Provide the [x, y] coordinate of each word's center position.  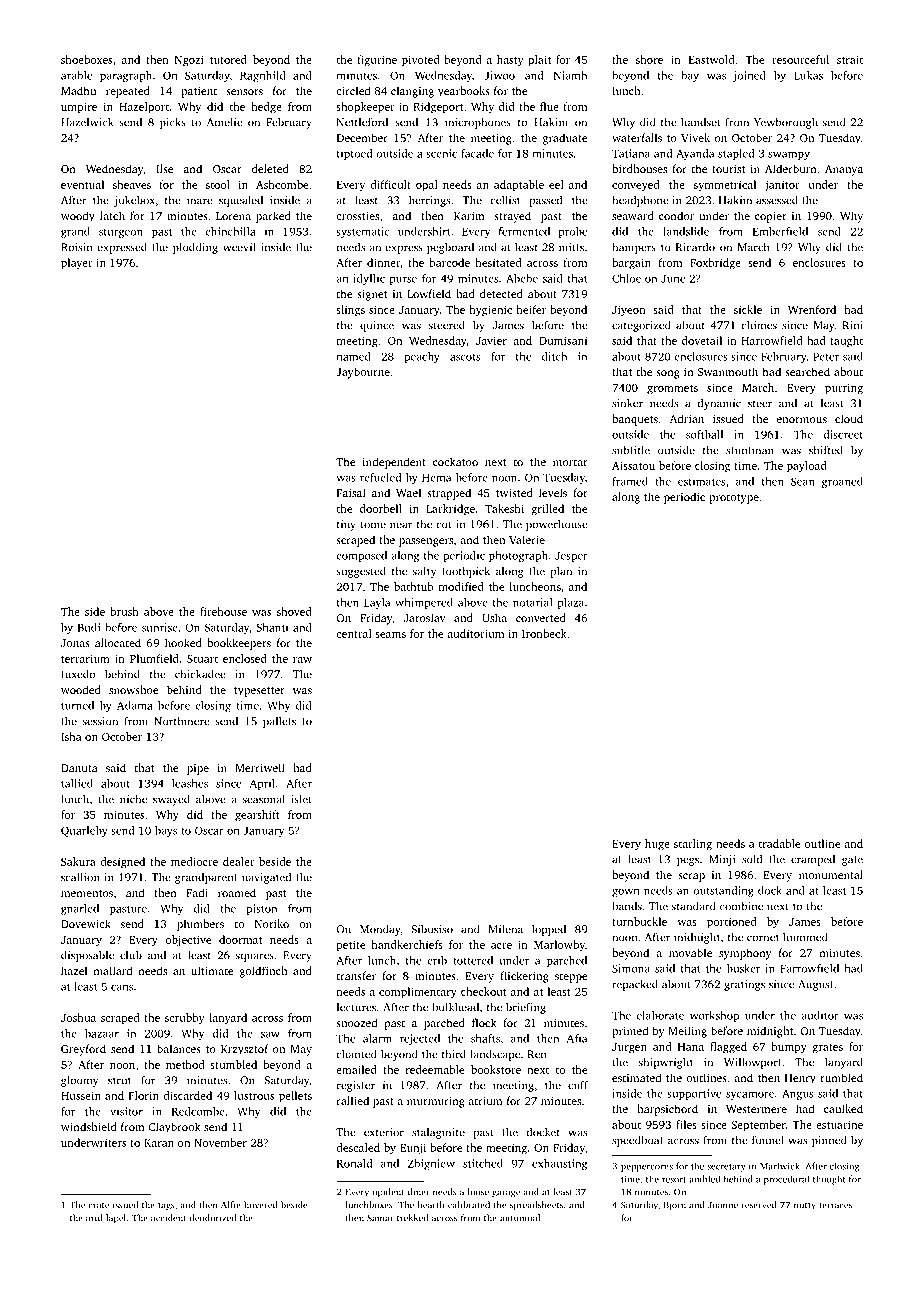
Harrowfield [771, 340]
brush [124, 611]
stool [218, 184]
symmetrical [725, 186]
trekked [412, 1218]
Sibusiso [432, 929]
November [220, 1142]
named [354, 356]
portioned [731, 923]
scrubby [185, 1019]
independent [394, 463]
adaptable [519, 186]
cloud [849, 418]
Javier [491, 340]
